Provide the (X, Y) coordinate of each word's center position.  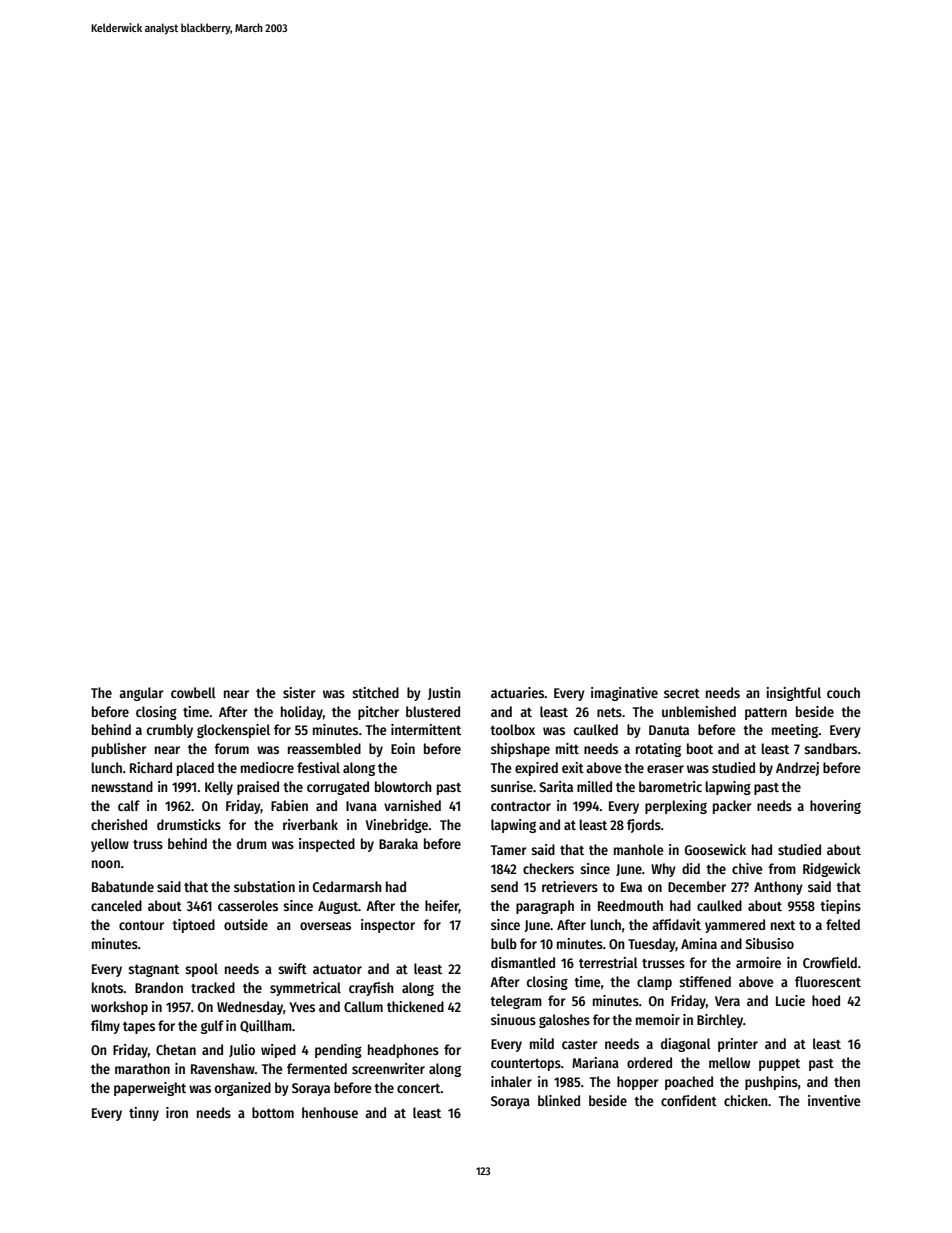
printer (738, 1045)
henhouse (330, 1112)
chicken (746, 1100)
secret (682, 693)
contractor (521, 806)
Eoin (403, 748)
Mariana (595, 1062)
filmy (105, 1027)
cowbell (193, 692)
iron (177, 1112)
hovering (835, 807)
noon (106, 864)
